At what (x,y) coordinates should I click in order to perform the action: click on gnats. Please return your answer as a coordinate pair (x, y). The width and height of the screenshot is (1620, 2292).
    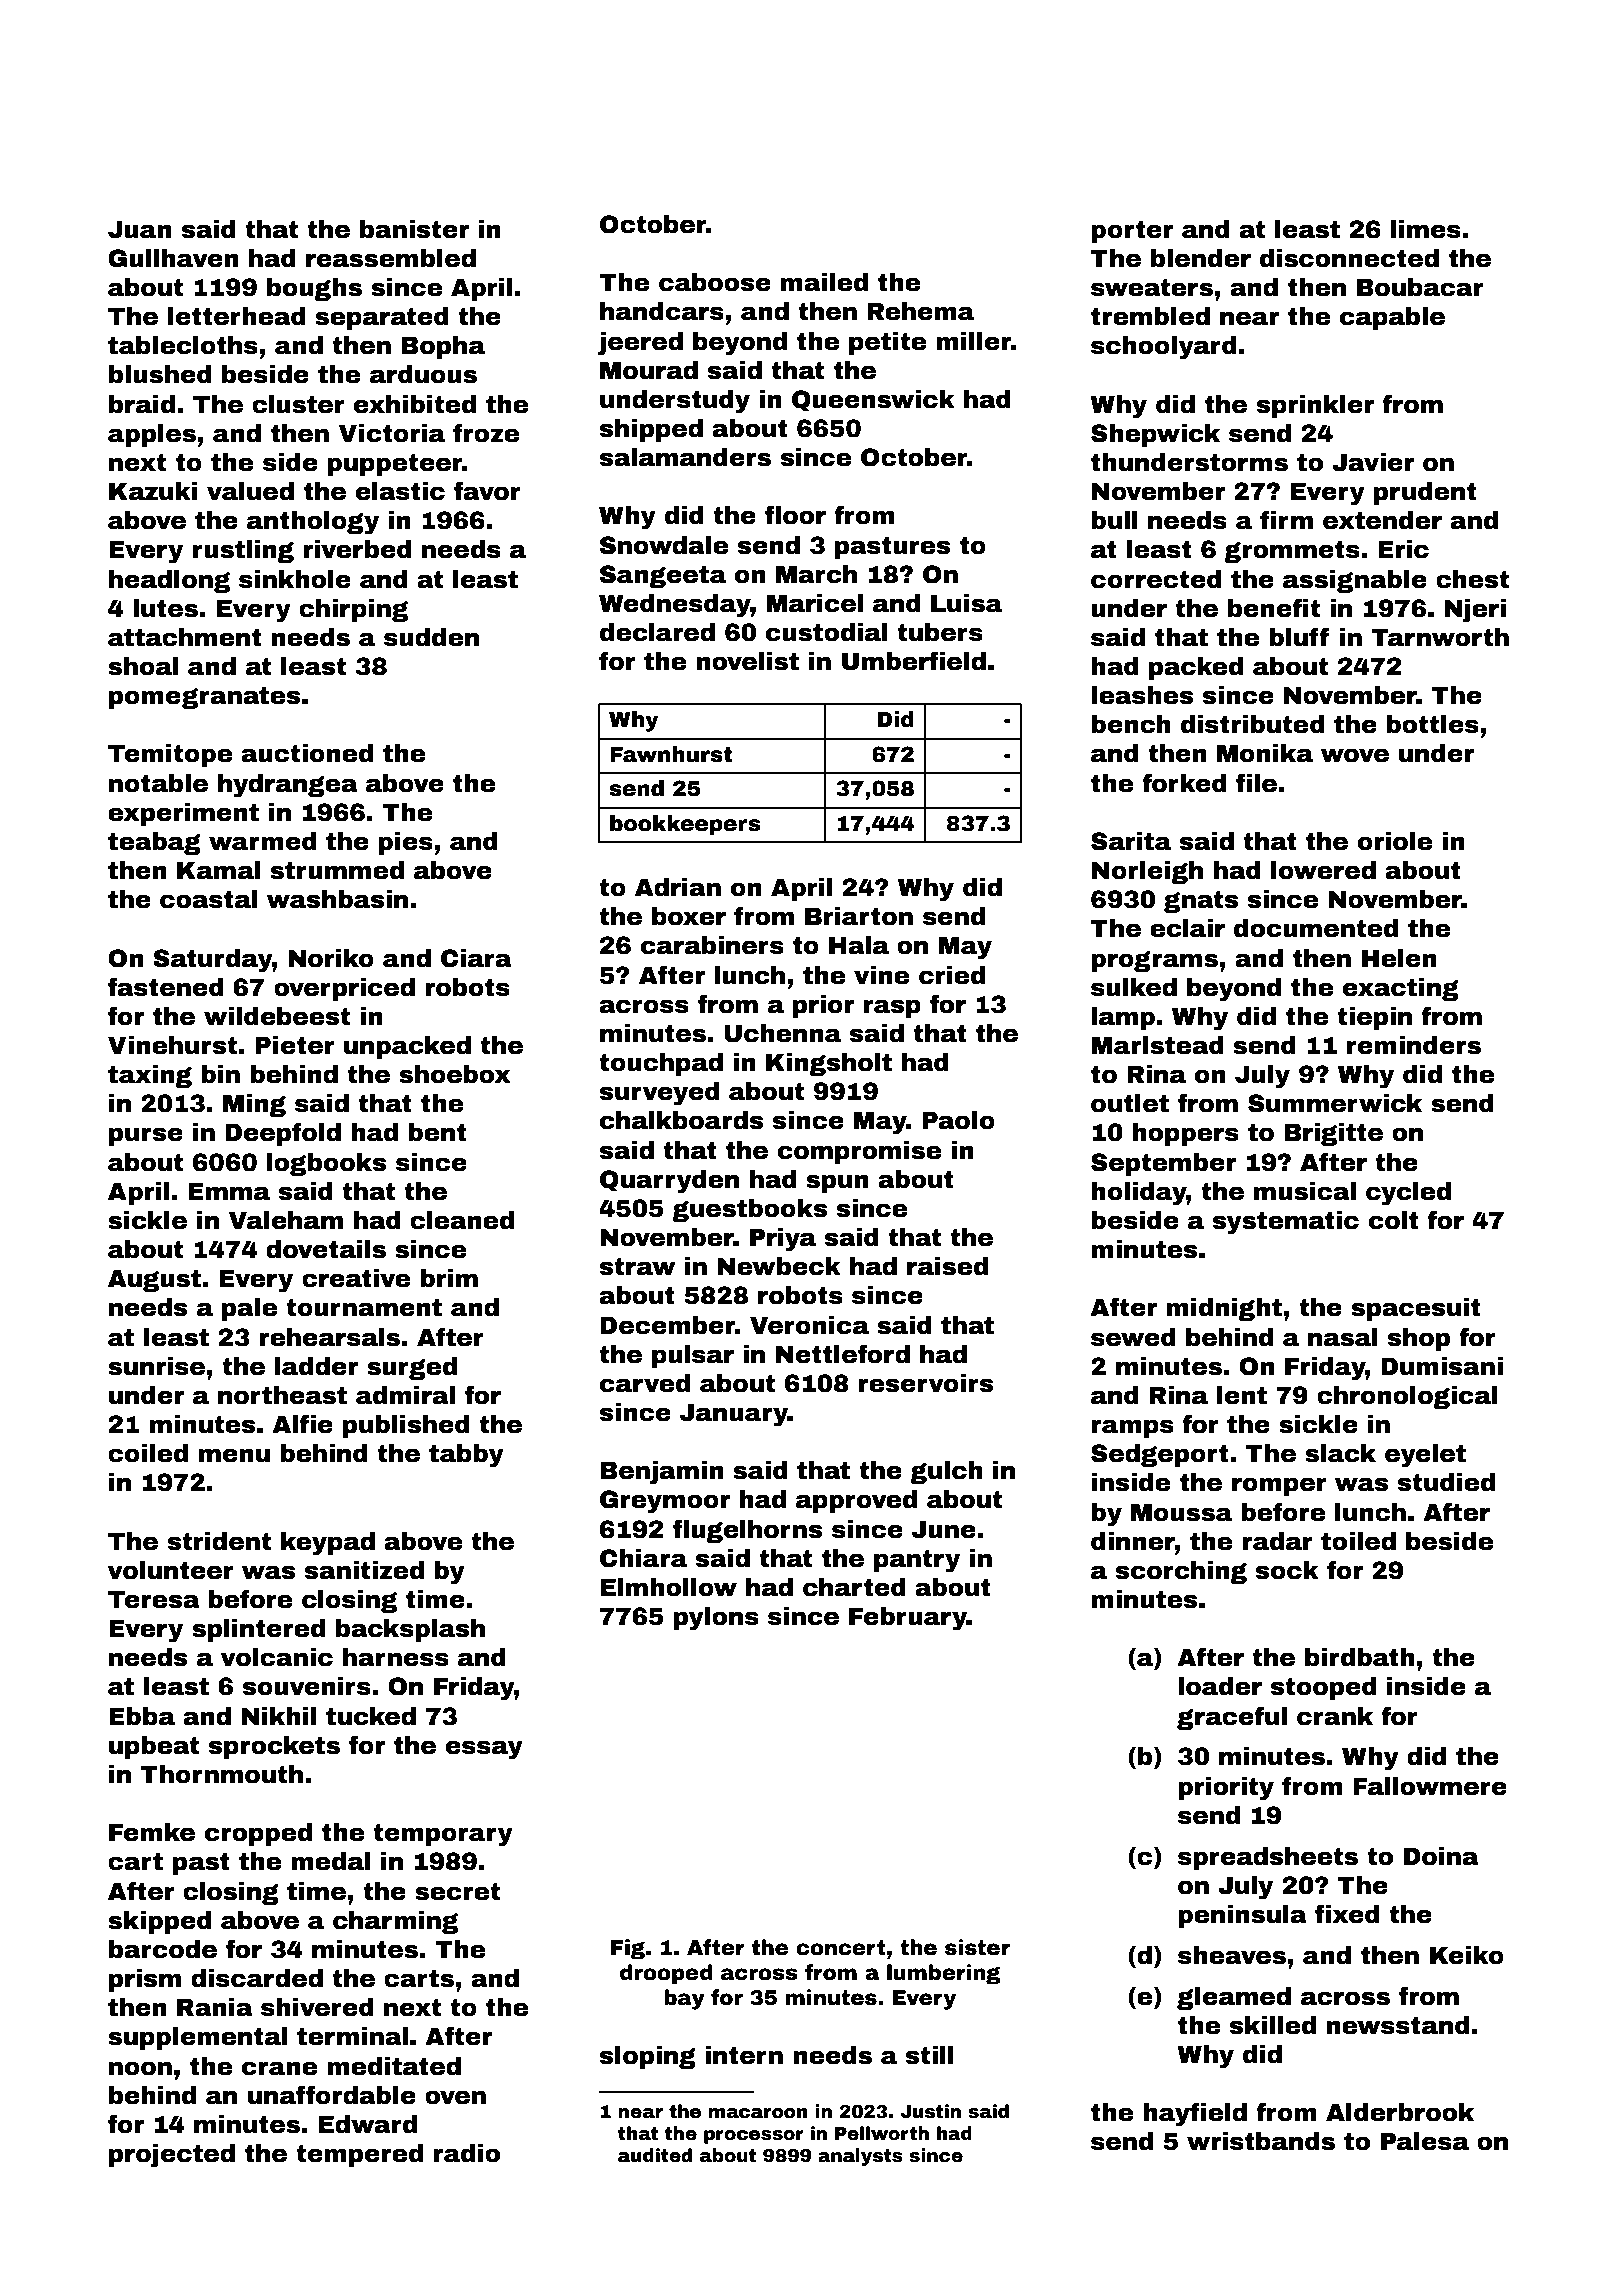
    Looking at the image, I should click on (1201, 901).
